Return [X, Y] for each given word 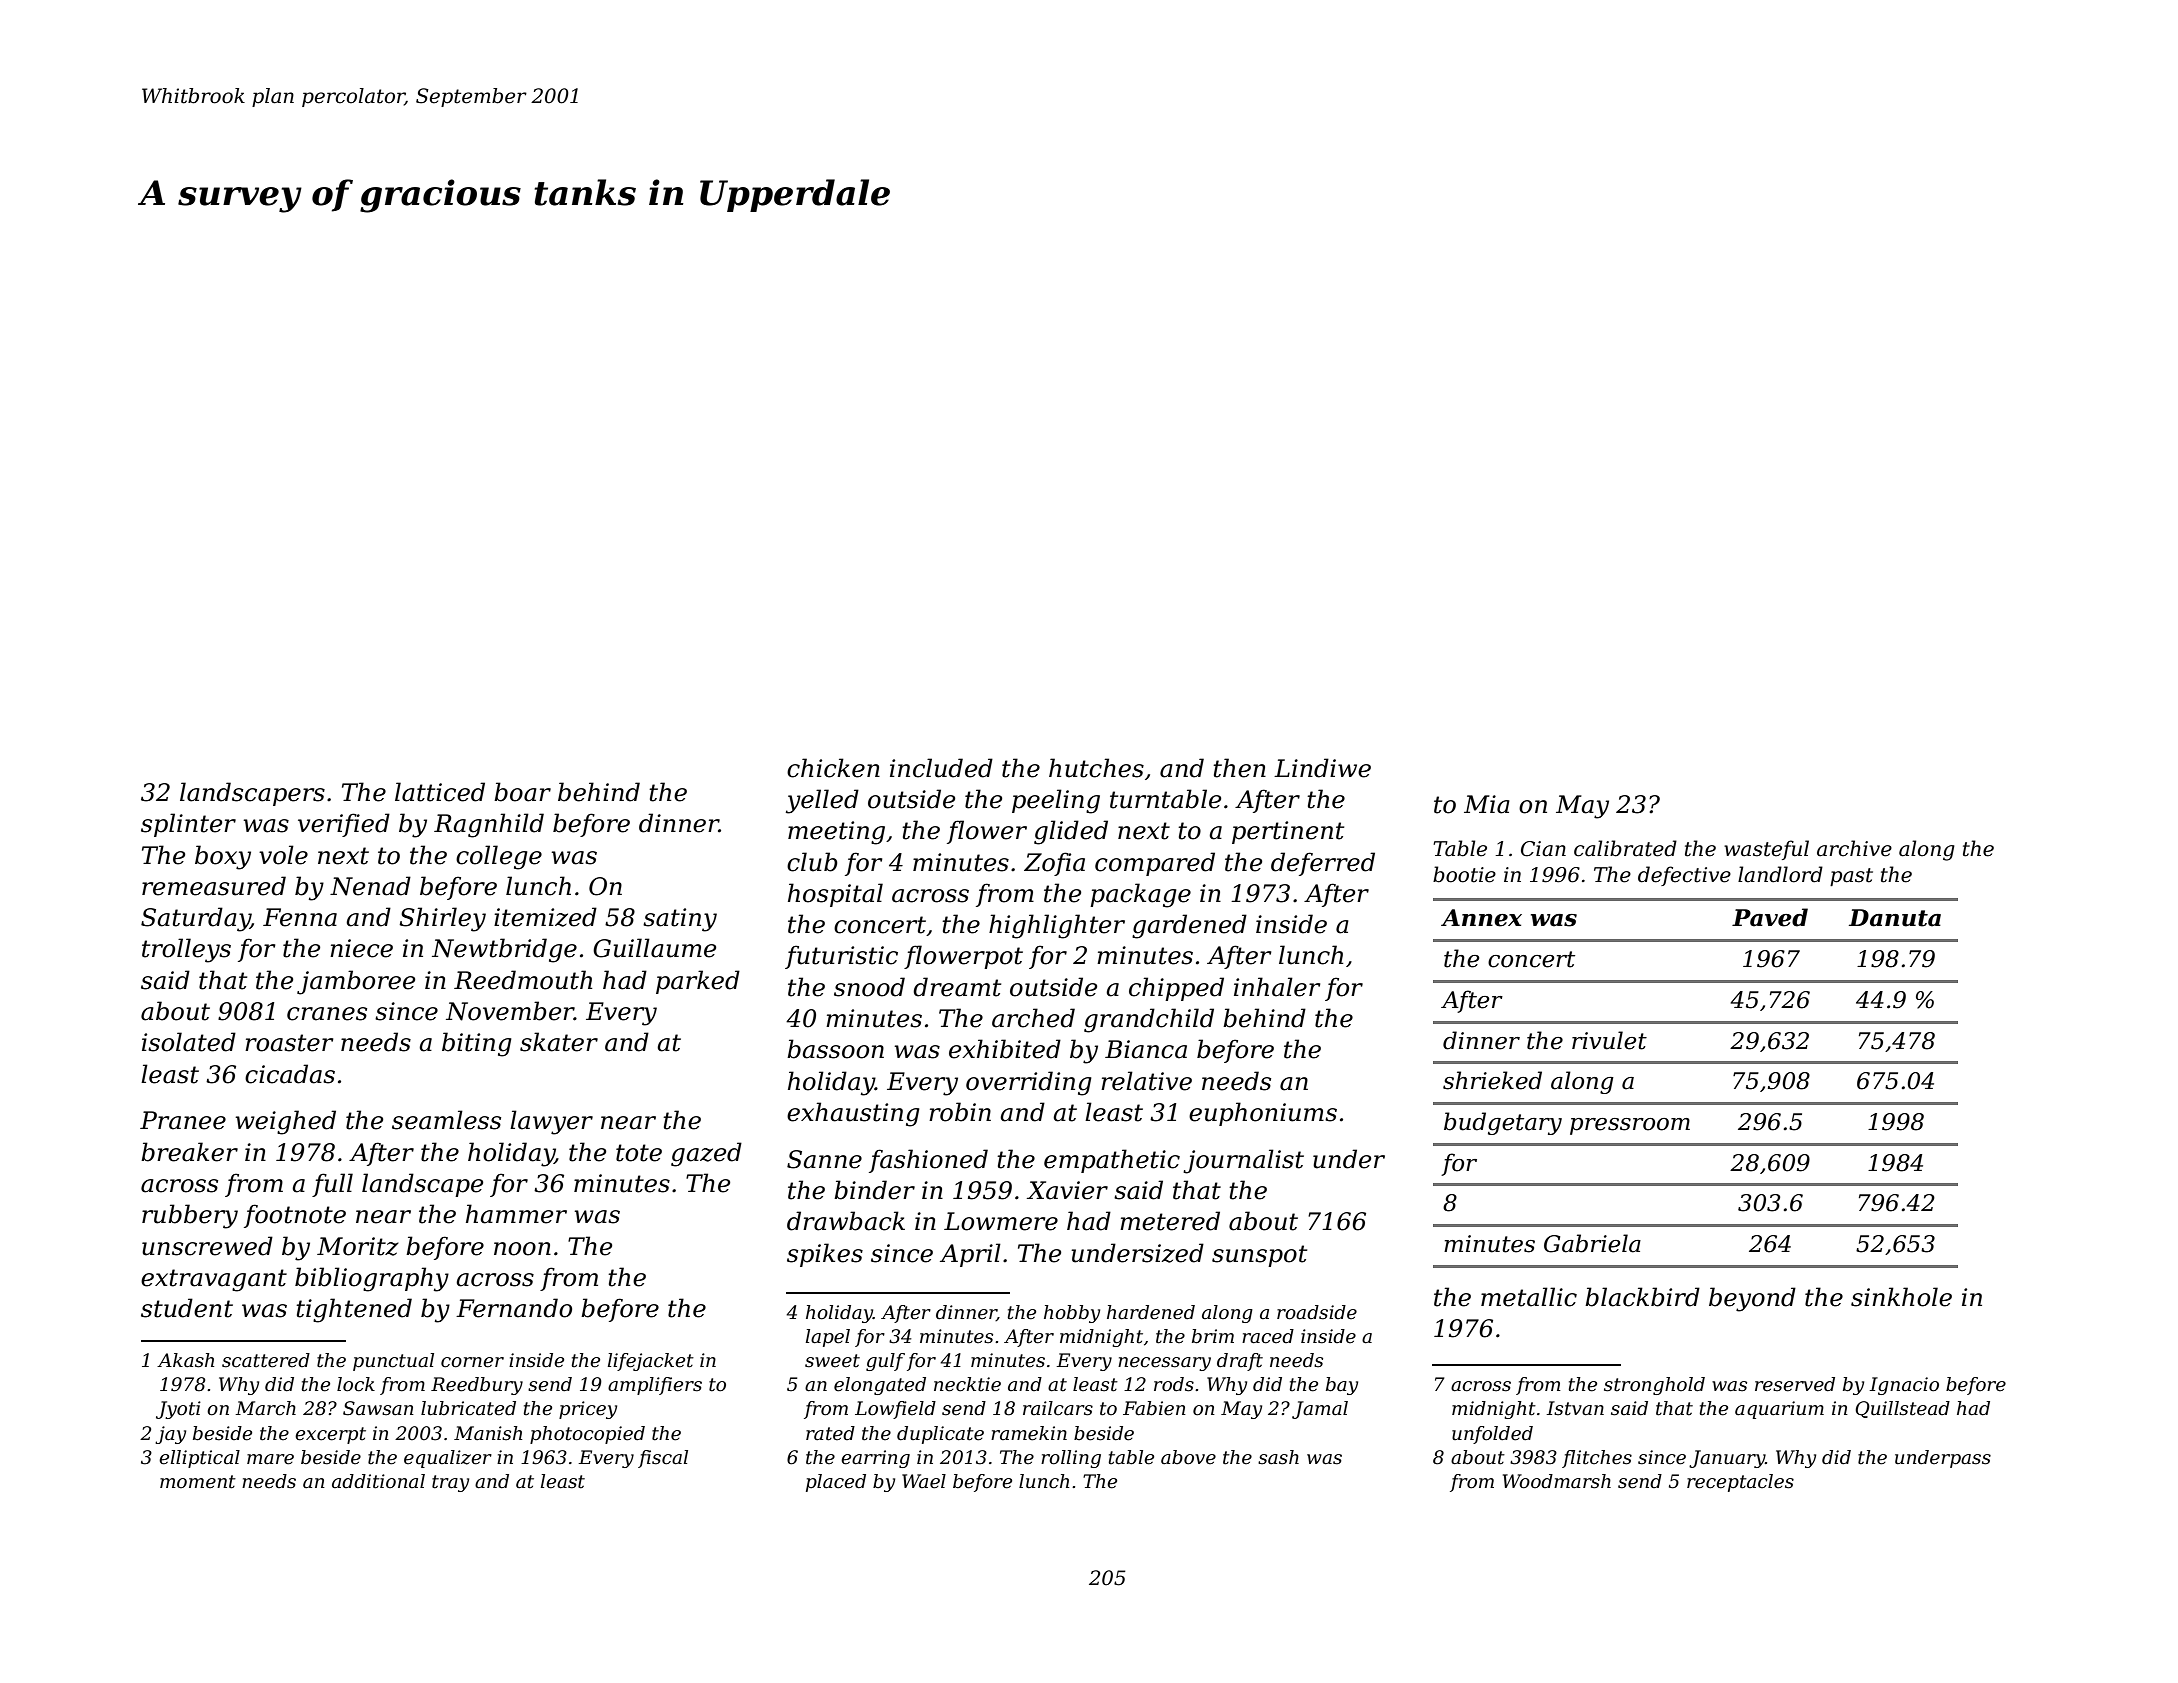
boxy [223, 857]
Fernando [514, 1308]
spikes [825, 1255]
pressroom [1630, 1126]
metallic [1529, 1297]
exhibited [1005, 1049]
